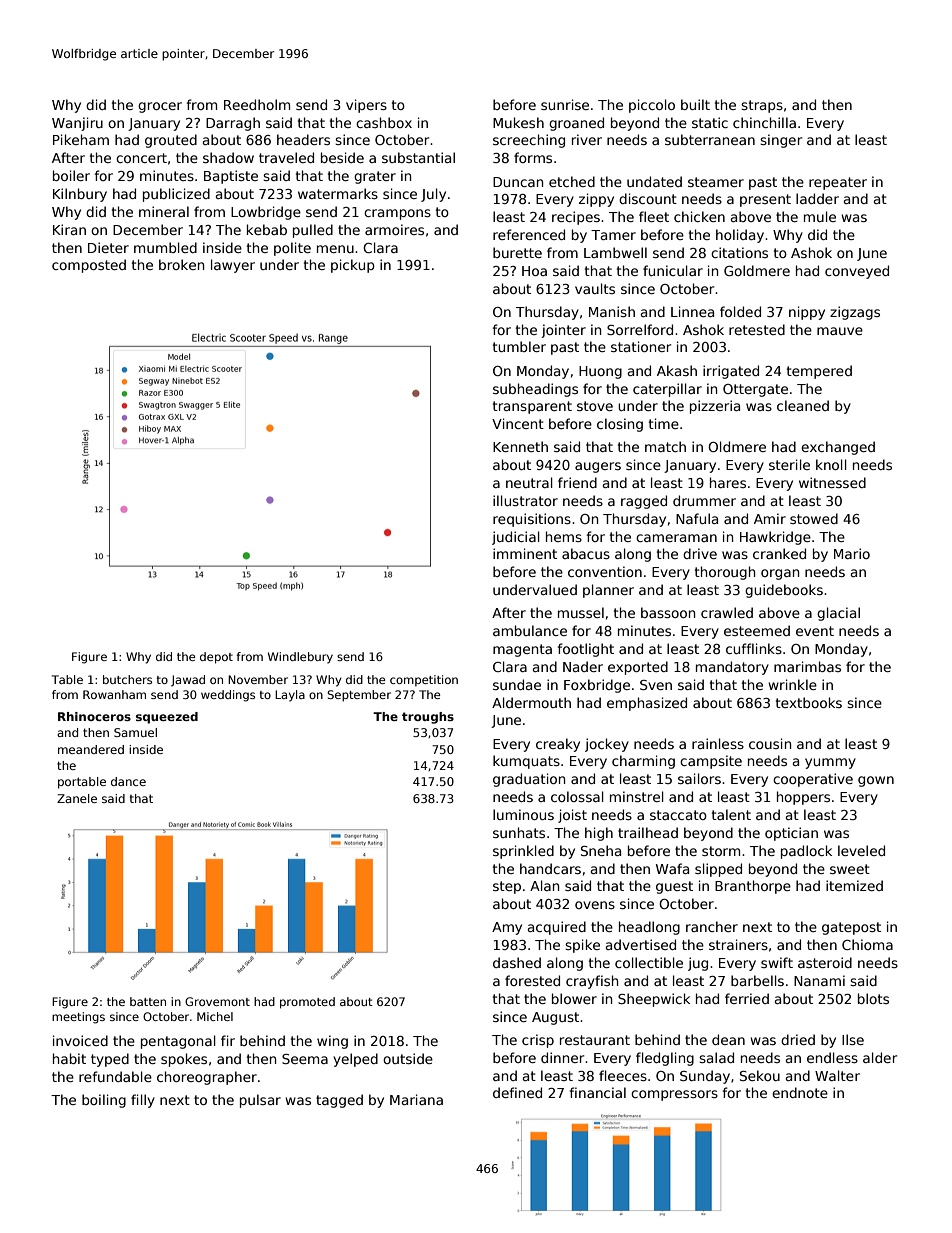  Describe the element at coordinates (558, 745) in the screenshot. I see `creaky` at that location.
